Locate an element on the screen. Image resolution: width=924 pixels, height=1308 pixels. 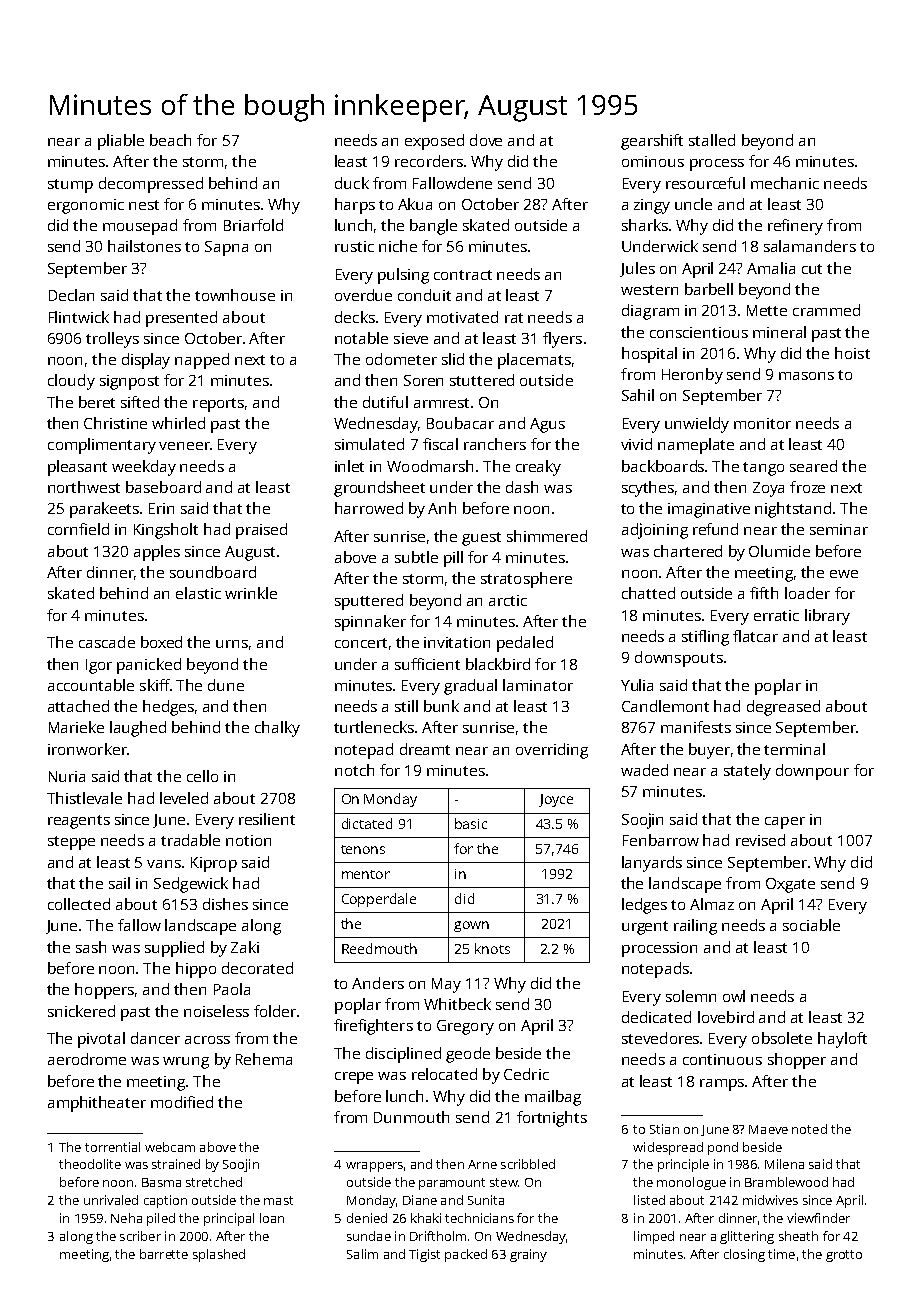
motivated is located at coordinates (462, 317).
